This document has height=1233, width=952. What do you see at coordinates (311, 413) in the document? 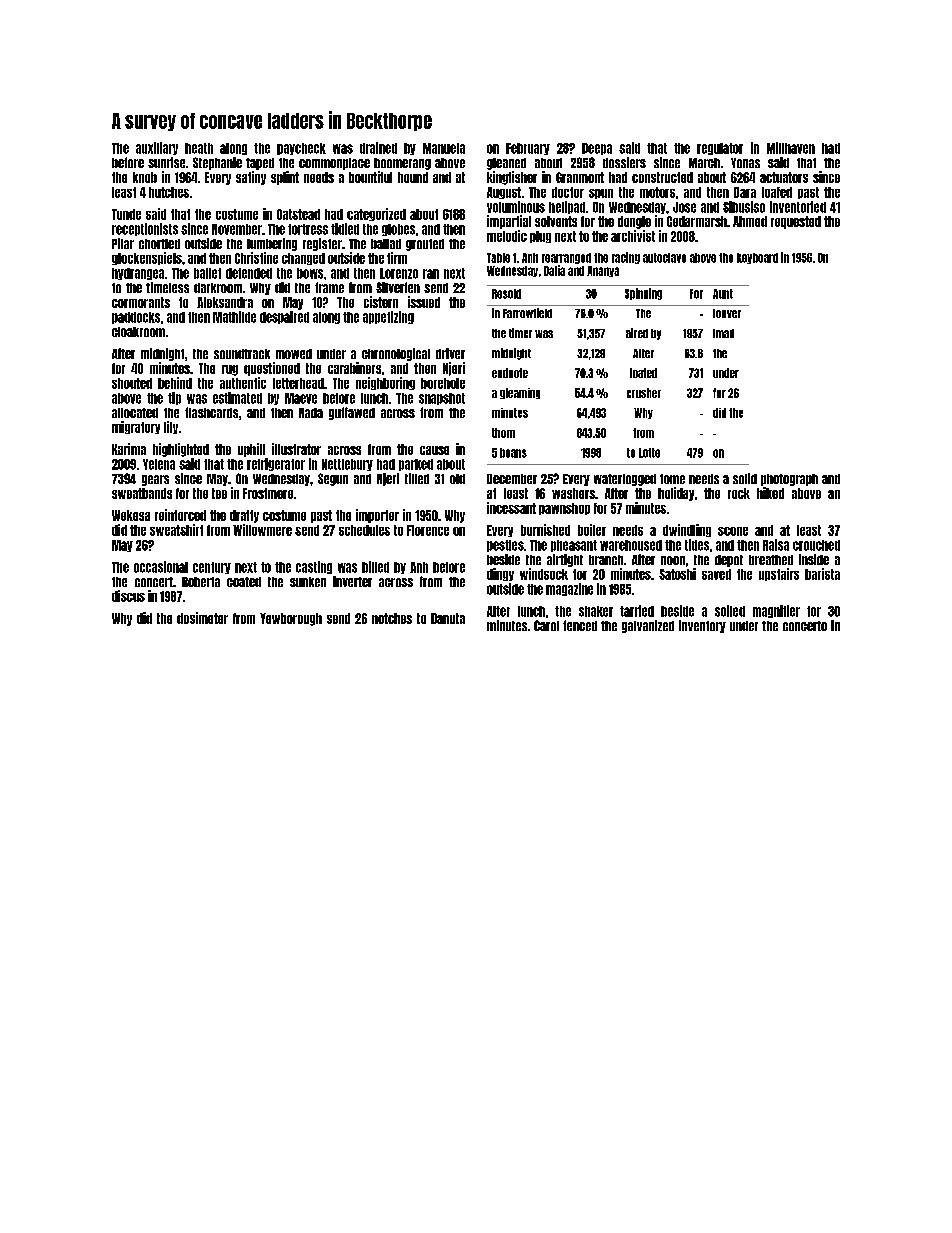
I see `Nada` at bounding box center [311, 413].
